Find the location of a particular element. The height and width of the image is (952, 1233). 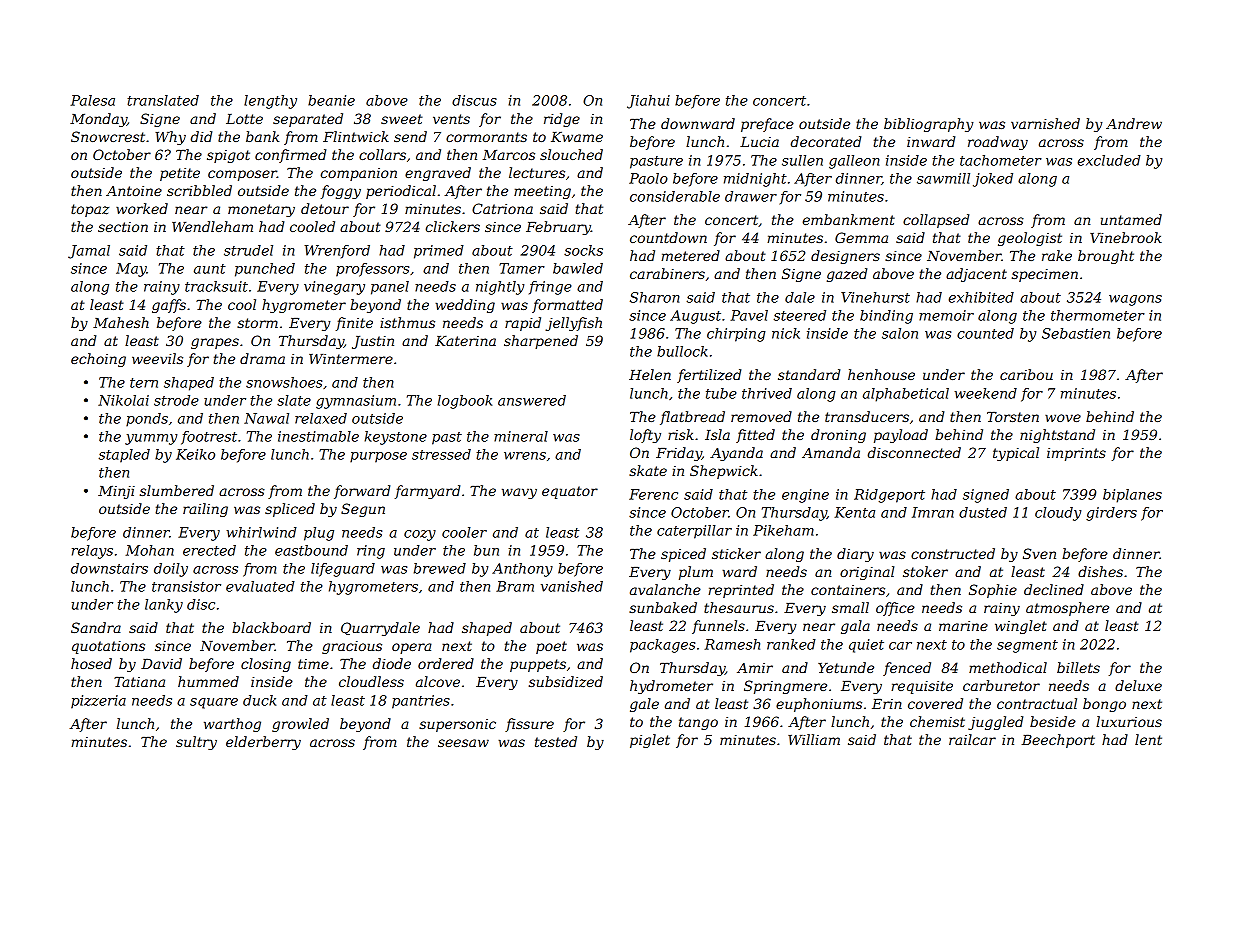

brewed is located at coordinates (440, 568).
